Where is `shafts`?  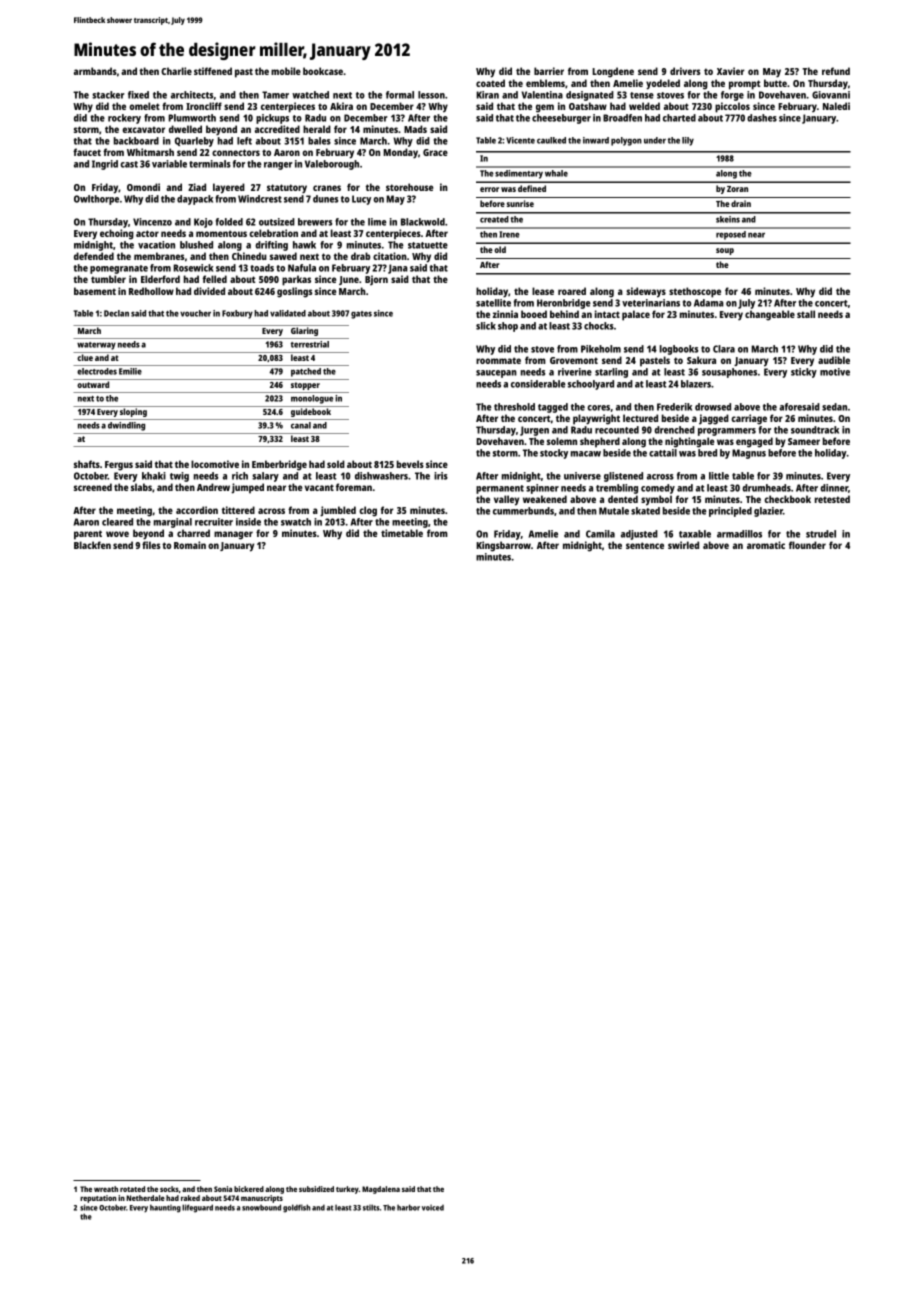
shafts is located at coordinates (87, 464).
